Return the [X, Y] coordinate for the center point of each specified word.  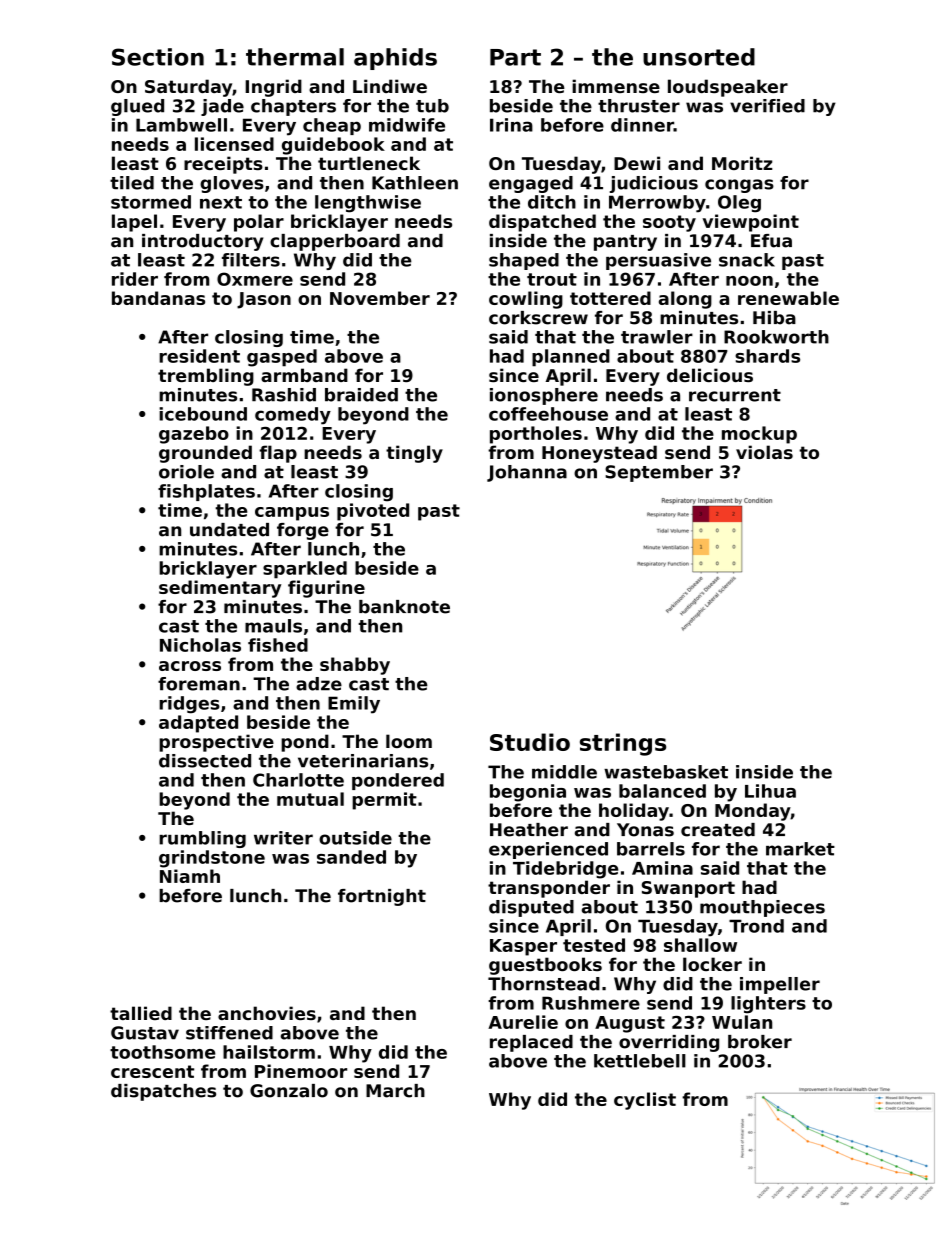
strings [623, 744]
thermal [295, 57]
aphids [395, 59]
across [190, 666]
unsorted [699, 57]
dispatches [163, 1092]
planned [571, 358]
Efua [771, 241]
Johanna [527, 473]
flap [278, 454]
